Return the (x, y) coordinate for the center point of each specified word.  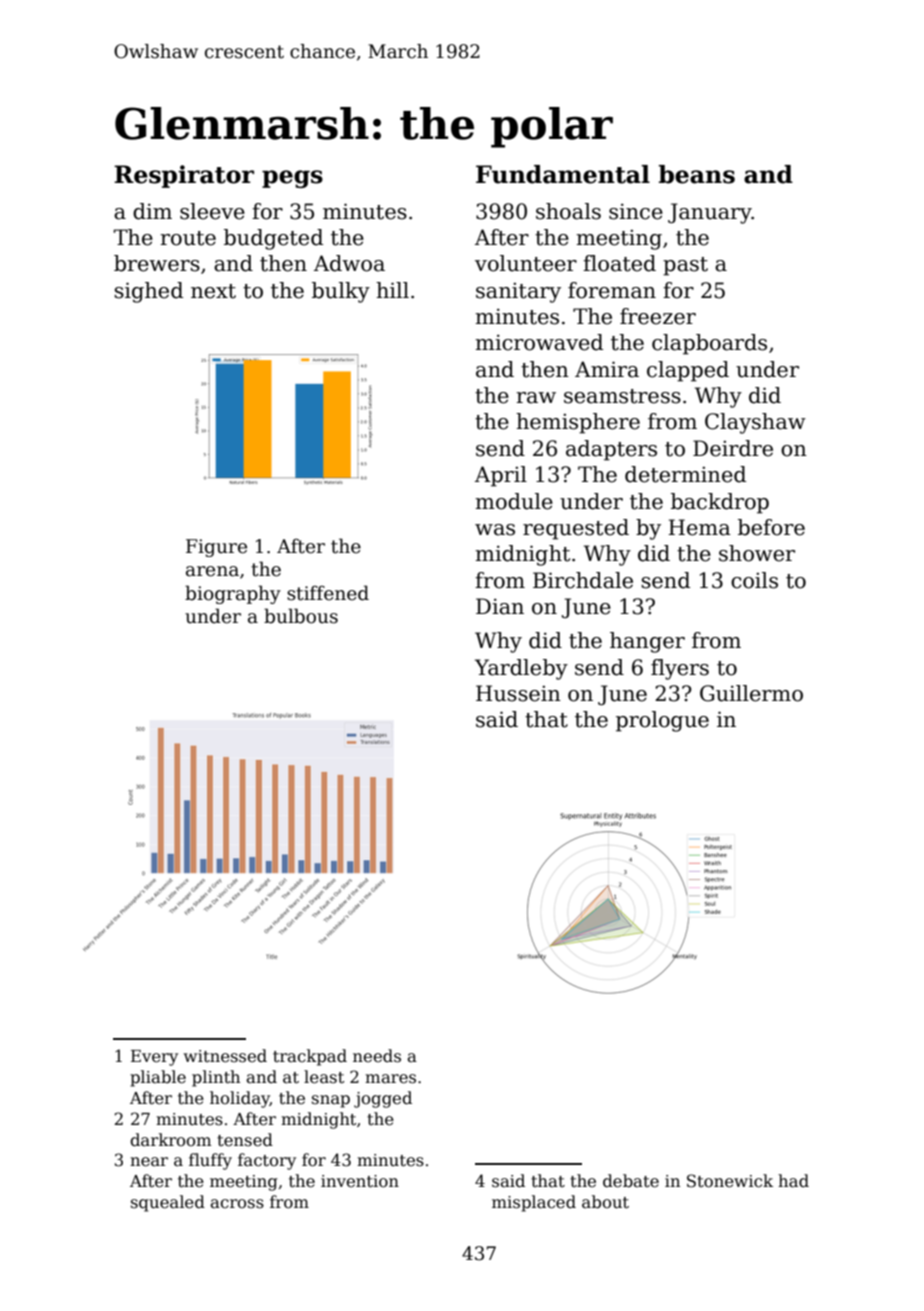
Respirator (184, 176)
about (605, 1202)
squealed (168, 1203)
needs (377, 1056)
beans (697, 174)
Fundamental (563, 174)
